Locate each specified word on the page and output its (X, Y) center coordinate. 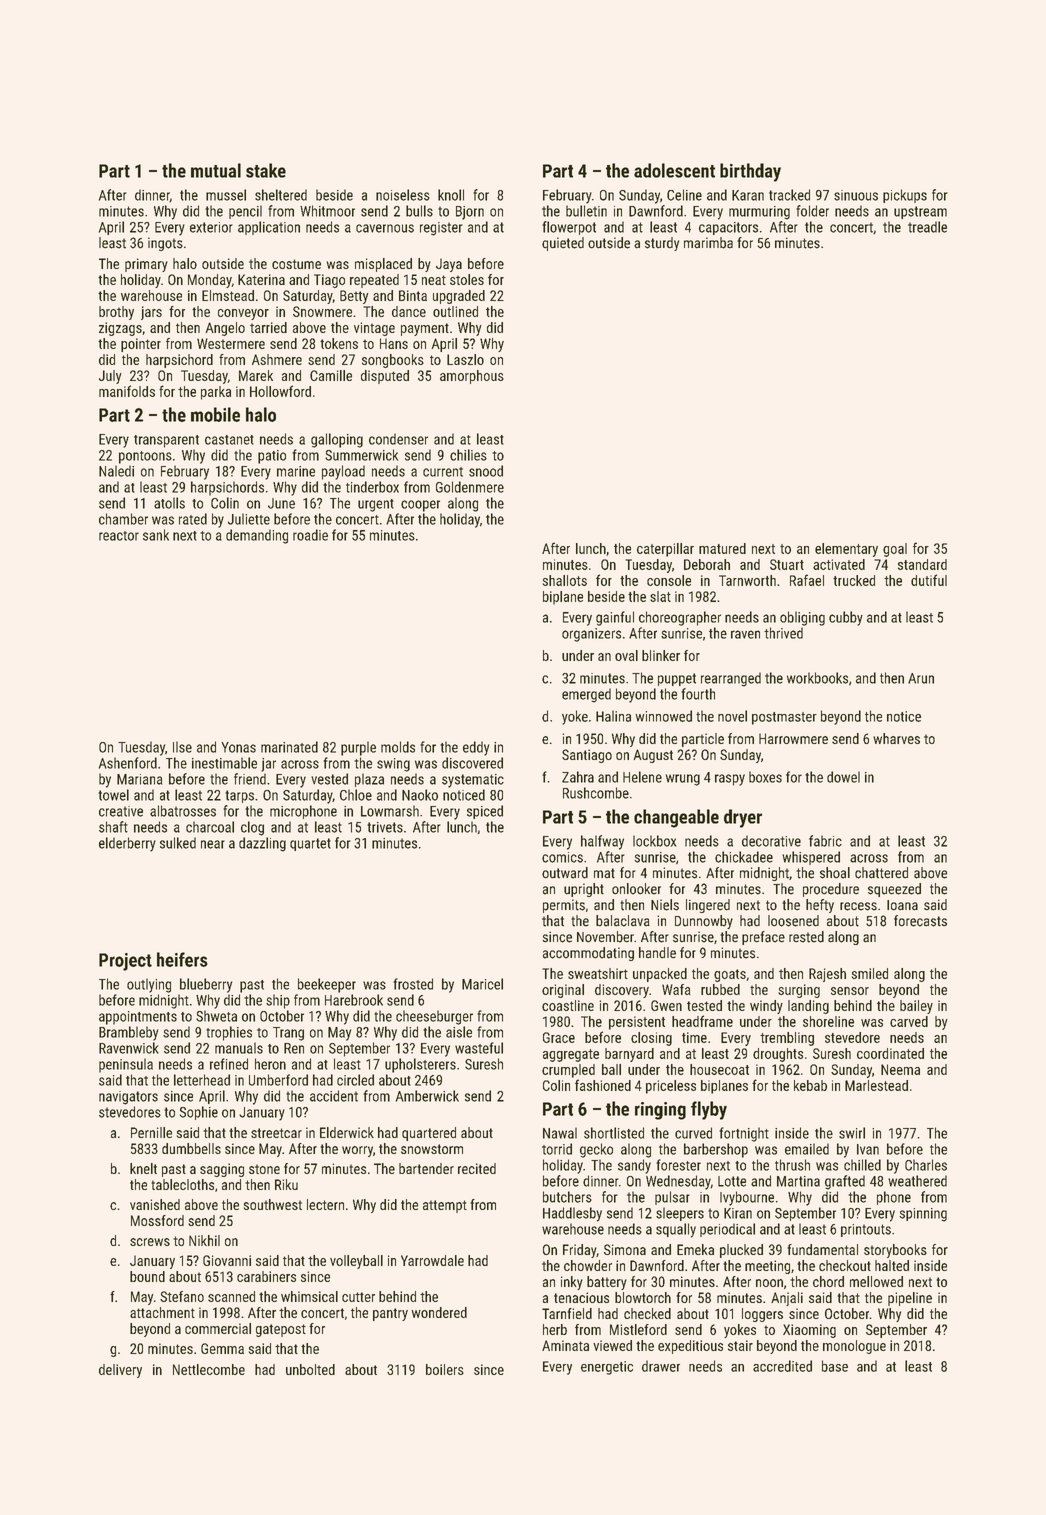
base (835, 1366)
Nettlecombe (209, 1369)
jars (151, 313)
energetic (607, 1368)
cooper (420, 506)
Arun (921, 678)
